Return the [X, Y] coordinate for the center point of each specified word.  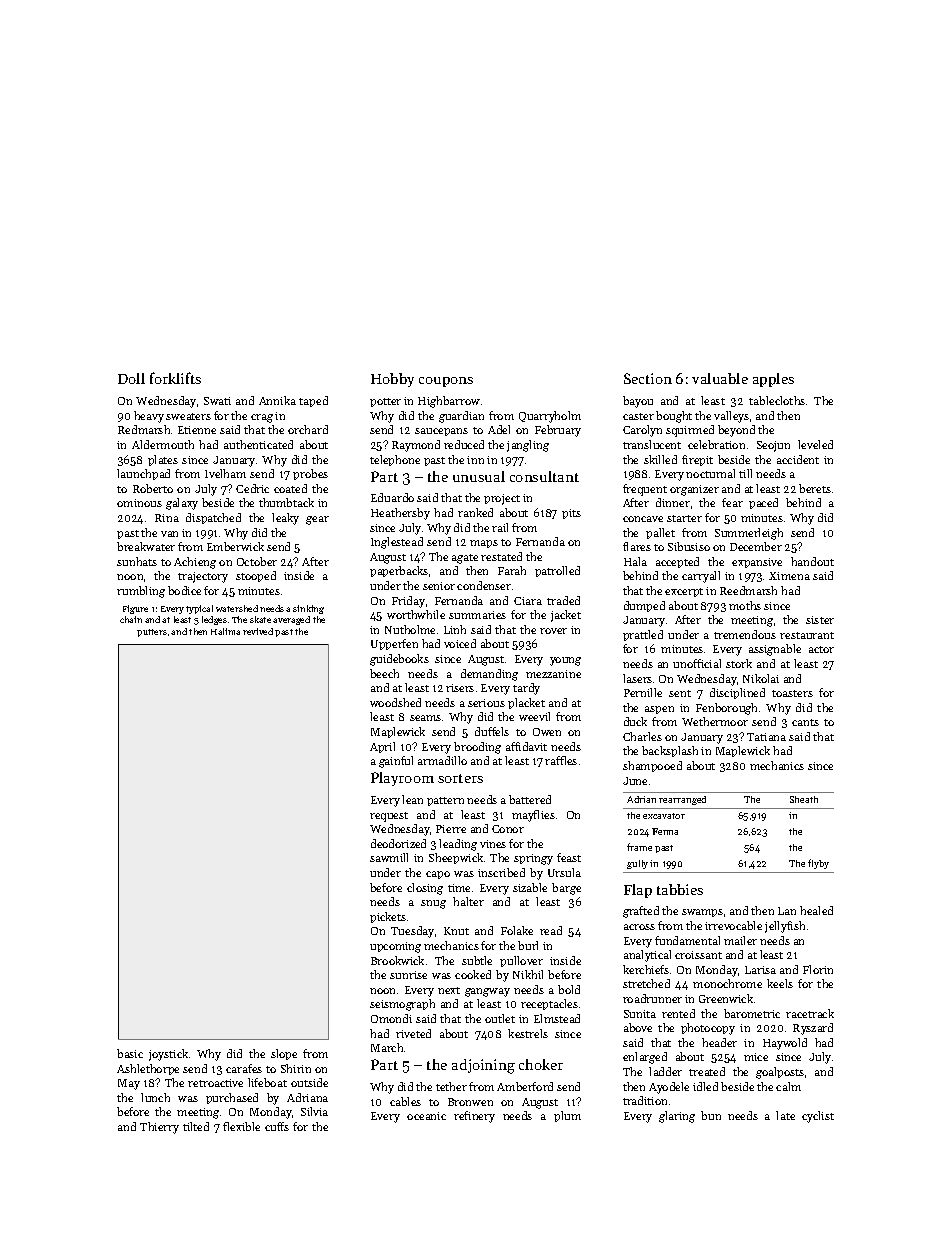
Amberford [525, 1086]
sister [820, 620]
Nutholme [410, 629]
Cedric [252, 488]
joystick [168, 1055]
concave [643, 519]
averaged [291, 620]
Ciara [528, 601]
